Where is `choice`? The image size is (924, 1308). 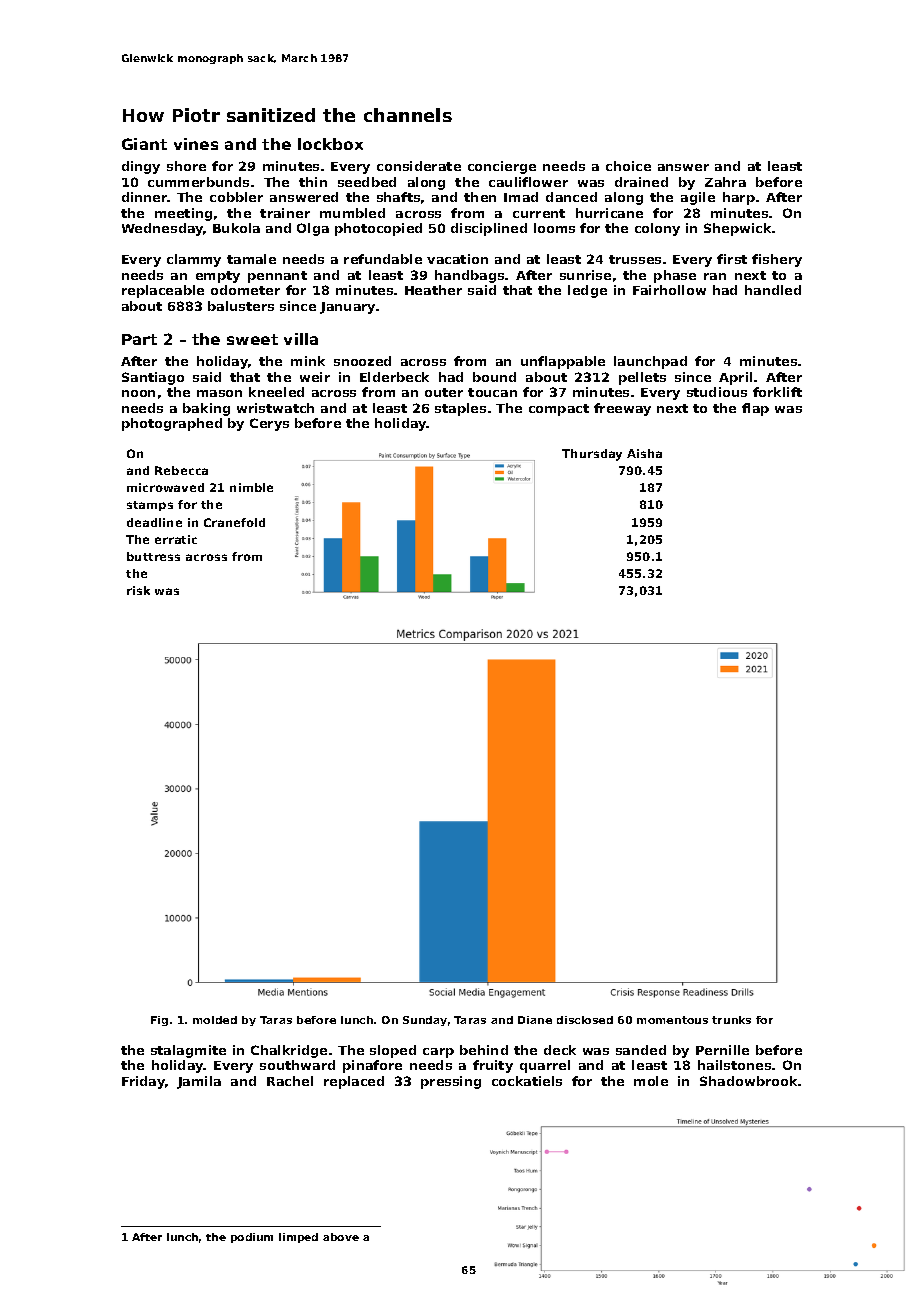 choice is located at coordinates (628, 166).
